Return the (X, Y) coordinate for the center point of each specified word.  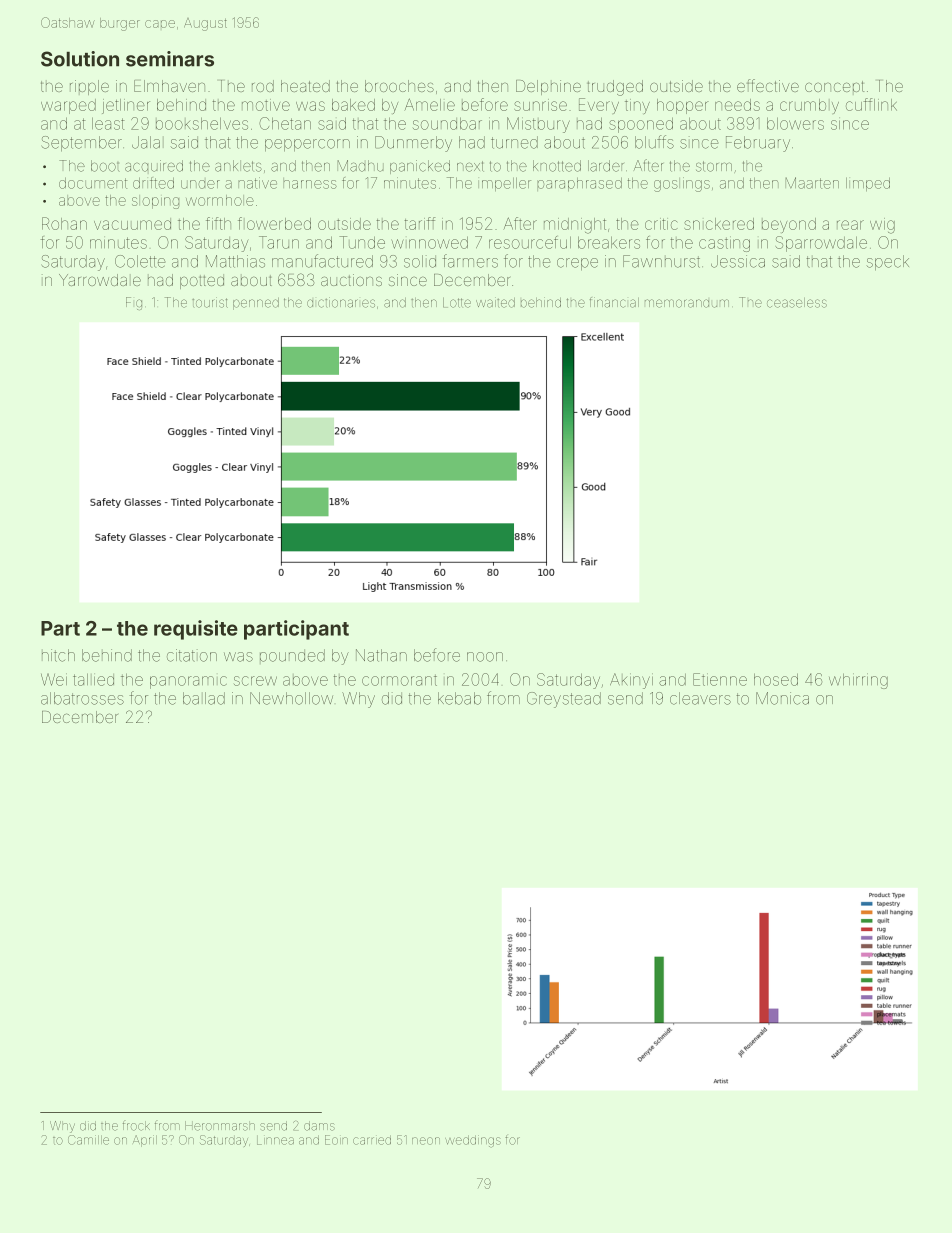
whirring (858, 681)
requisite (196, 630)
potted (202, 281)
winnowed (430, 242)
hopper (683, 106)
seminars (170, 59)
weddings (473, 1141)
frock (136, 1125)
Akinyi (631, 681)
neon (426, 1141)
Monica (782, 698)
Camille (88, 1140)
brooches (399, 86)
